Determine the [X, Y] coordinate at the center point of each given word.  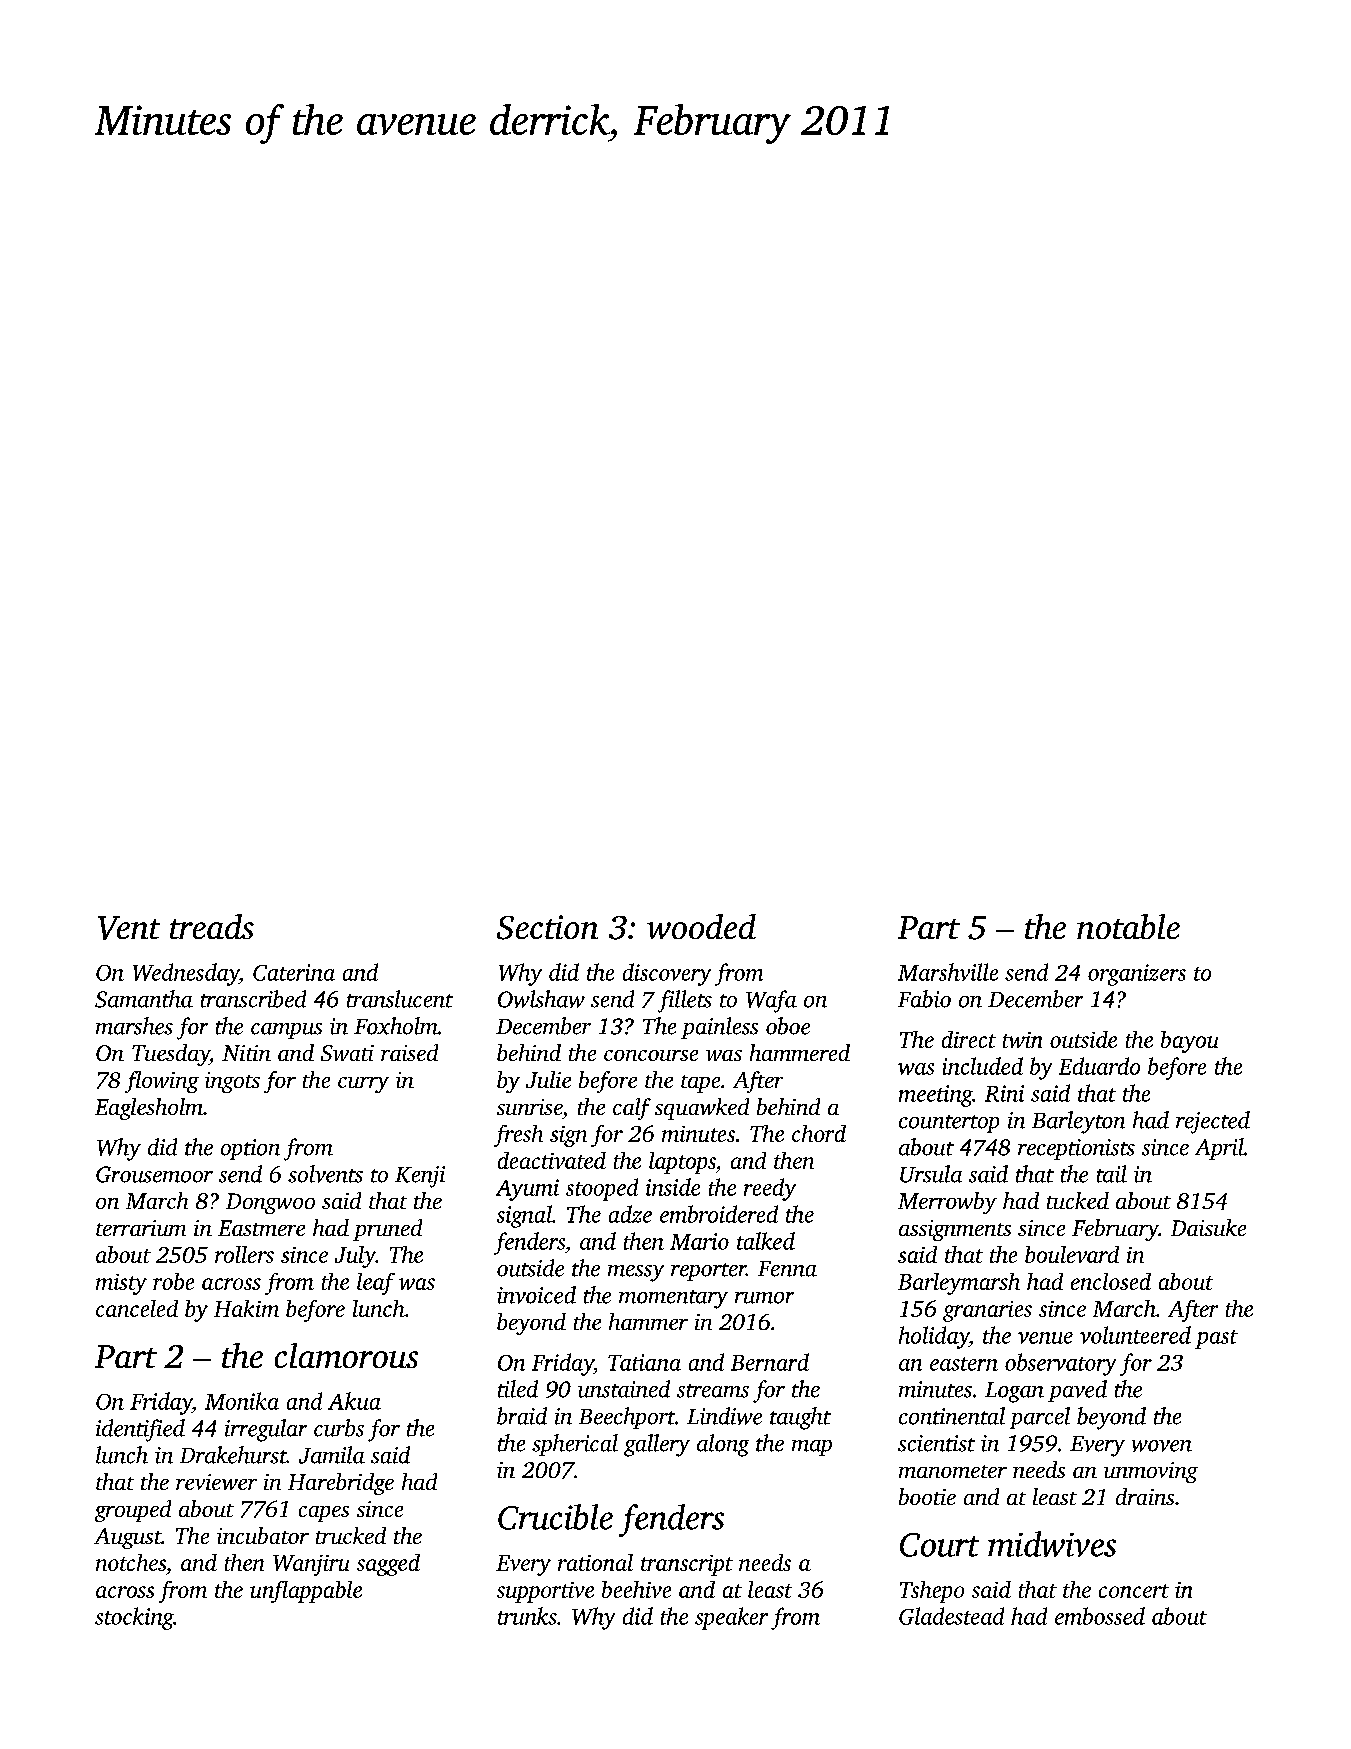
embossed [1100, 1616]
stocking [134, 1618]
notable [1128, 926]
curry [363, 1085]
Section [547, 927]
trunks [527, 1616]
